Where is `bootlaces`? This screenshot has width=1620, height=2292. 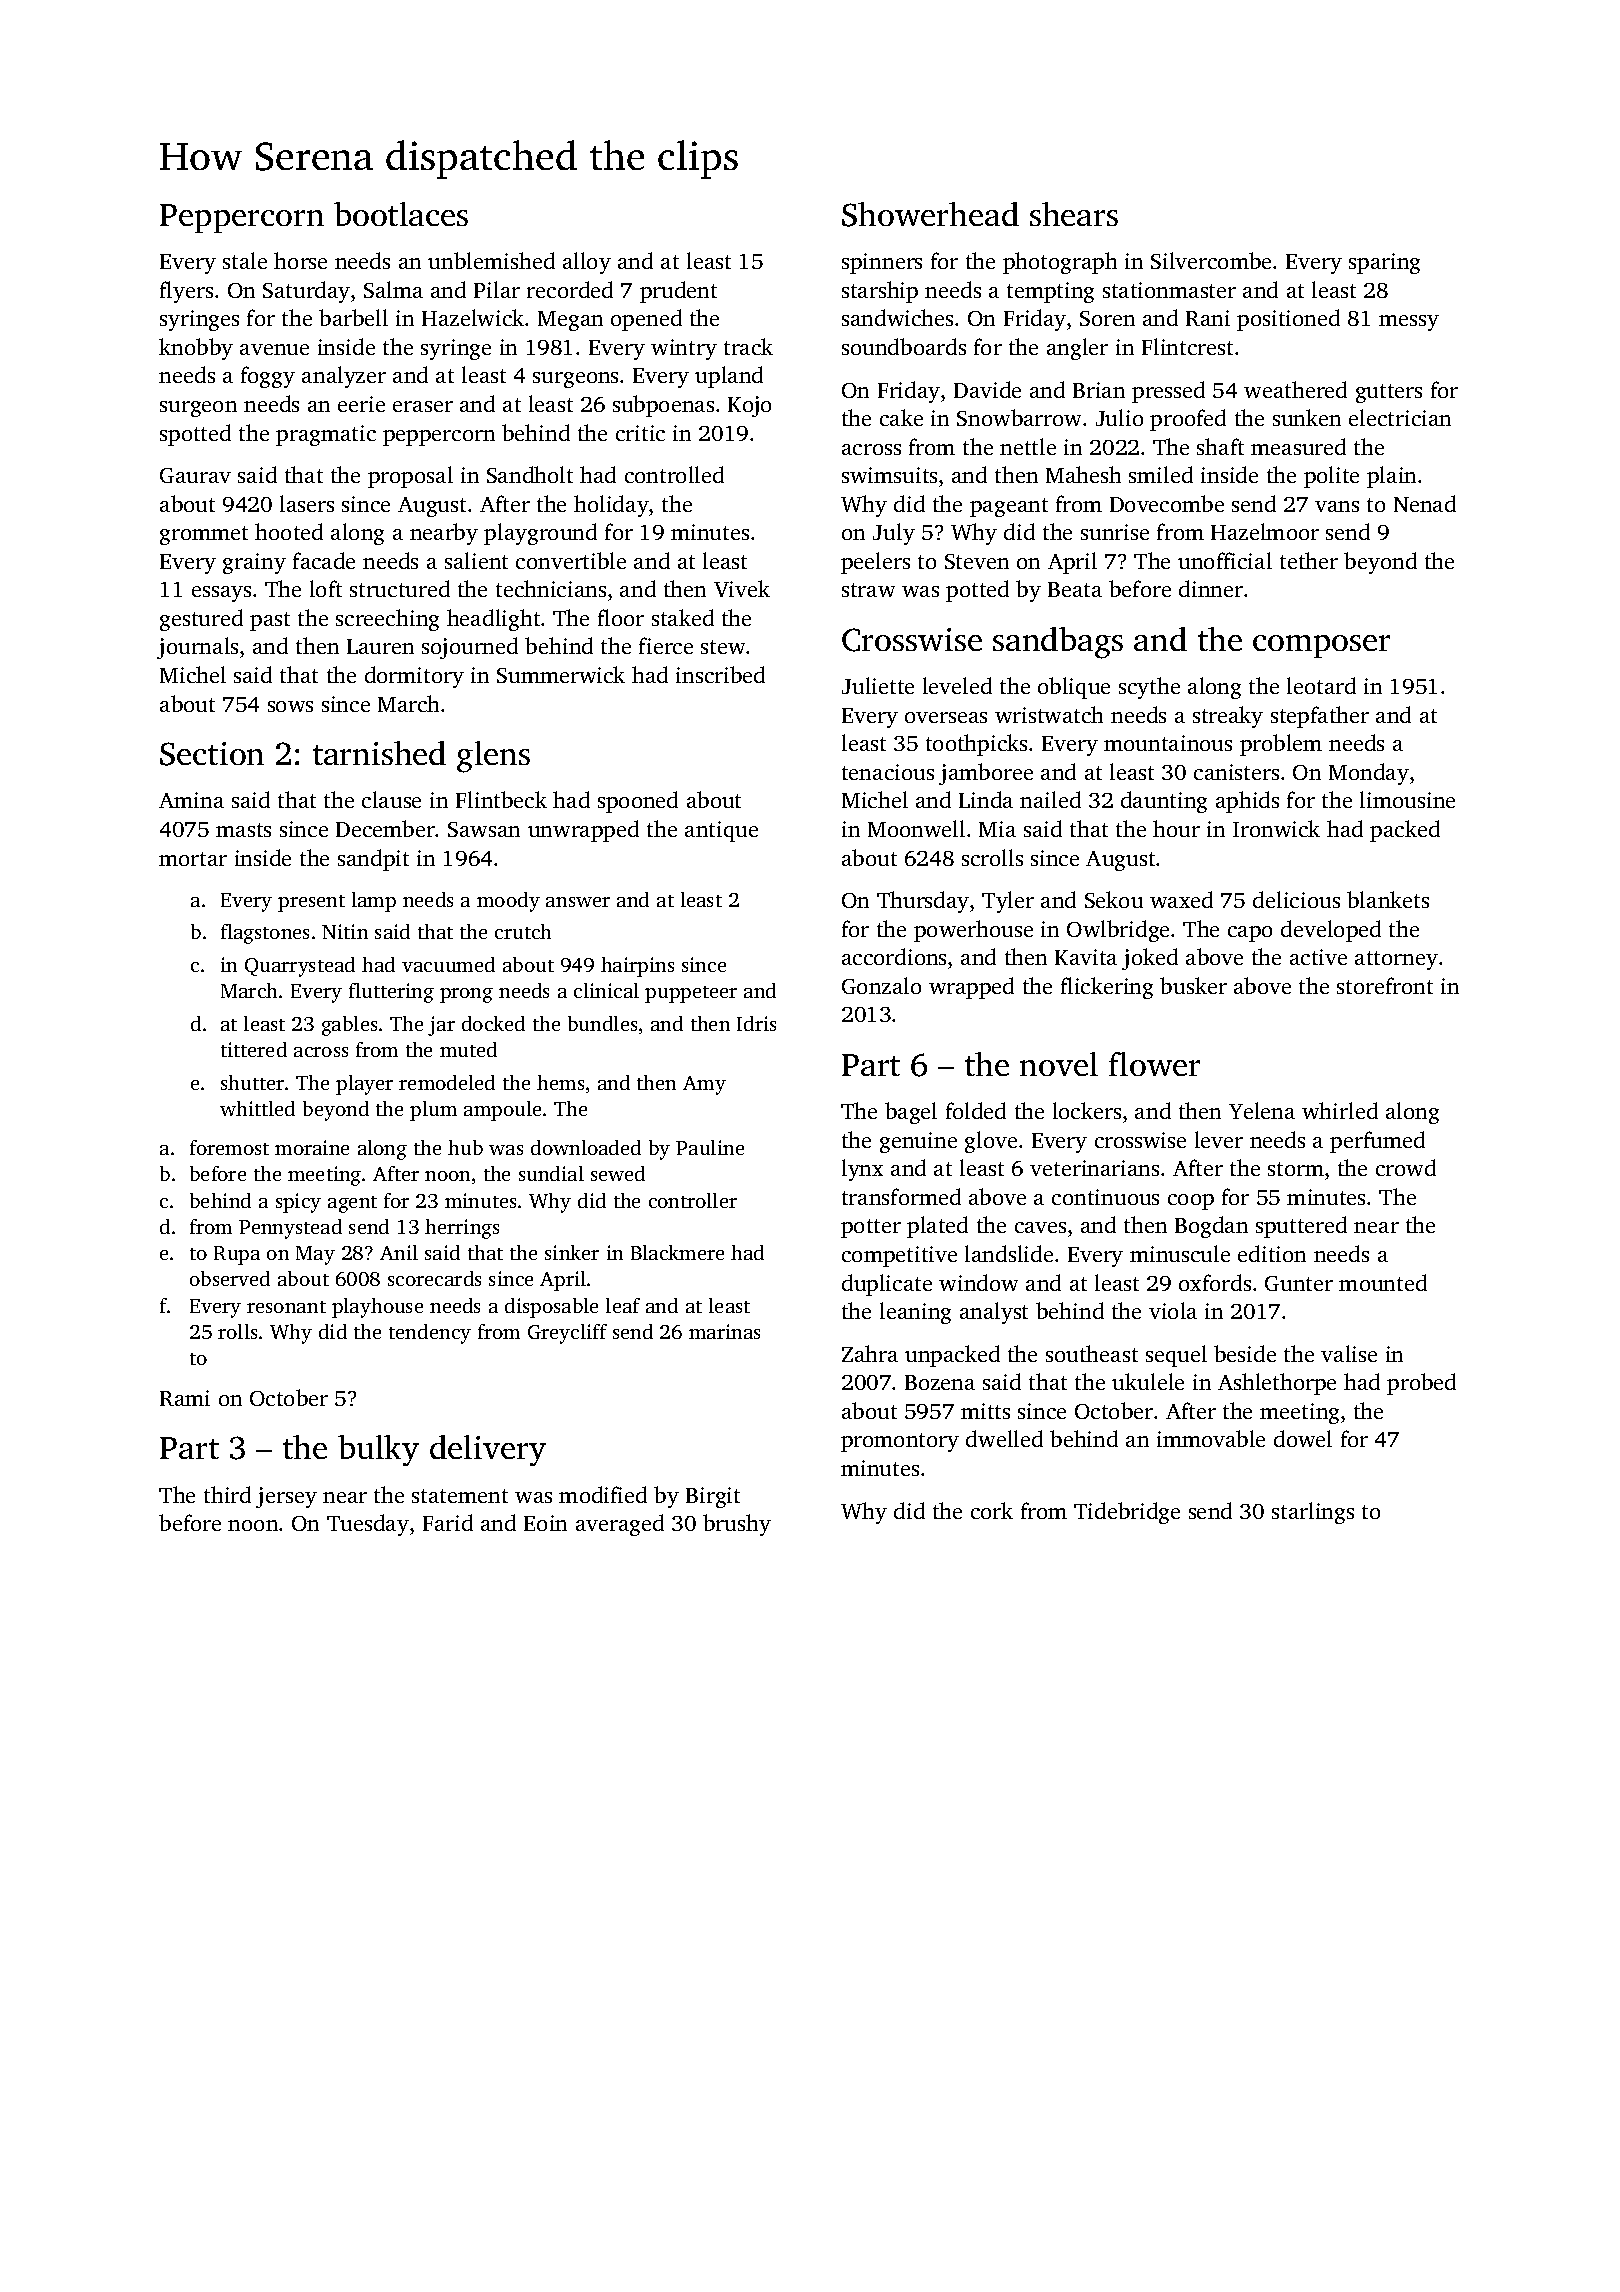 bootlaces is located at coordinates (401, 214).
